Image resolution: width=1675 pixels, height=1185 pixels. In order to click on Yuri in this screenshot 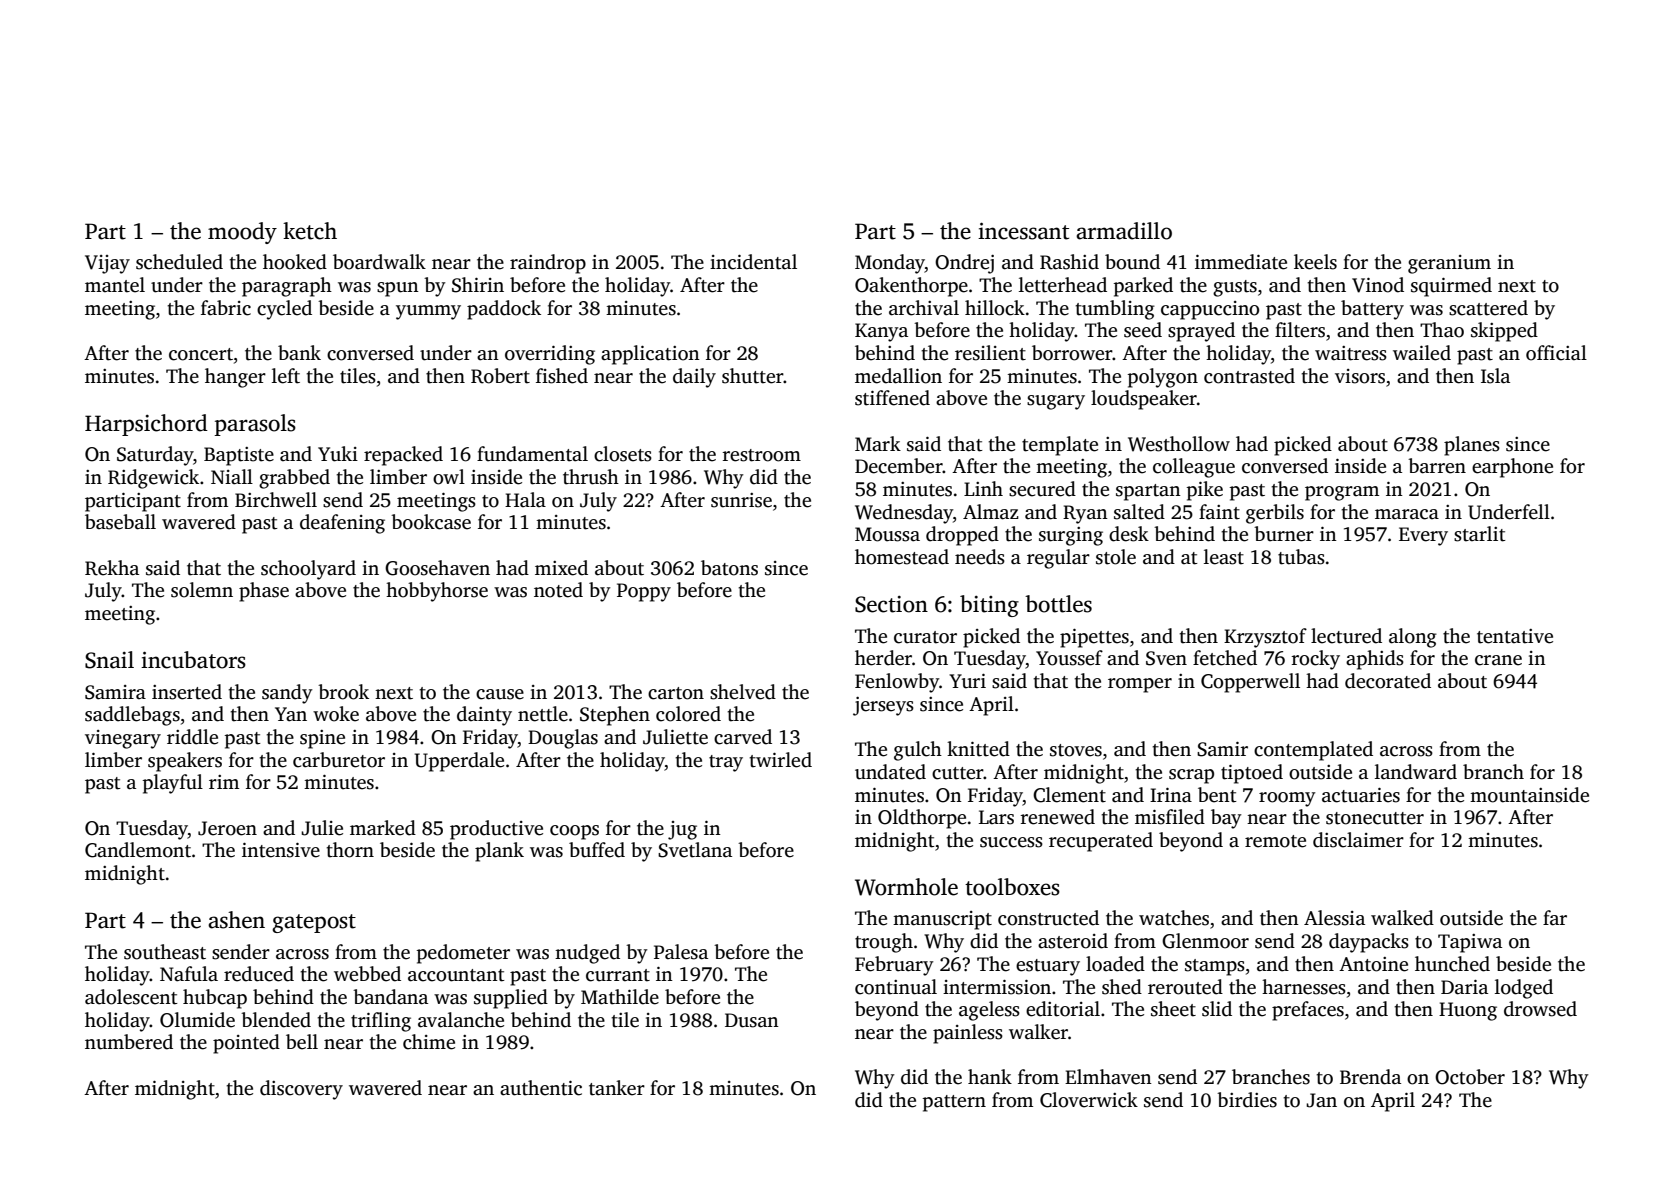, I will do `click(967, 681)`.
